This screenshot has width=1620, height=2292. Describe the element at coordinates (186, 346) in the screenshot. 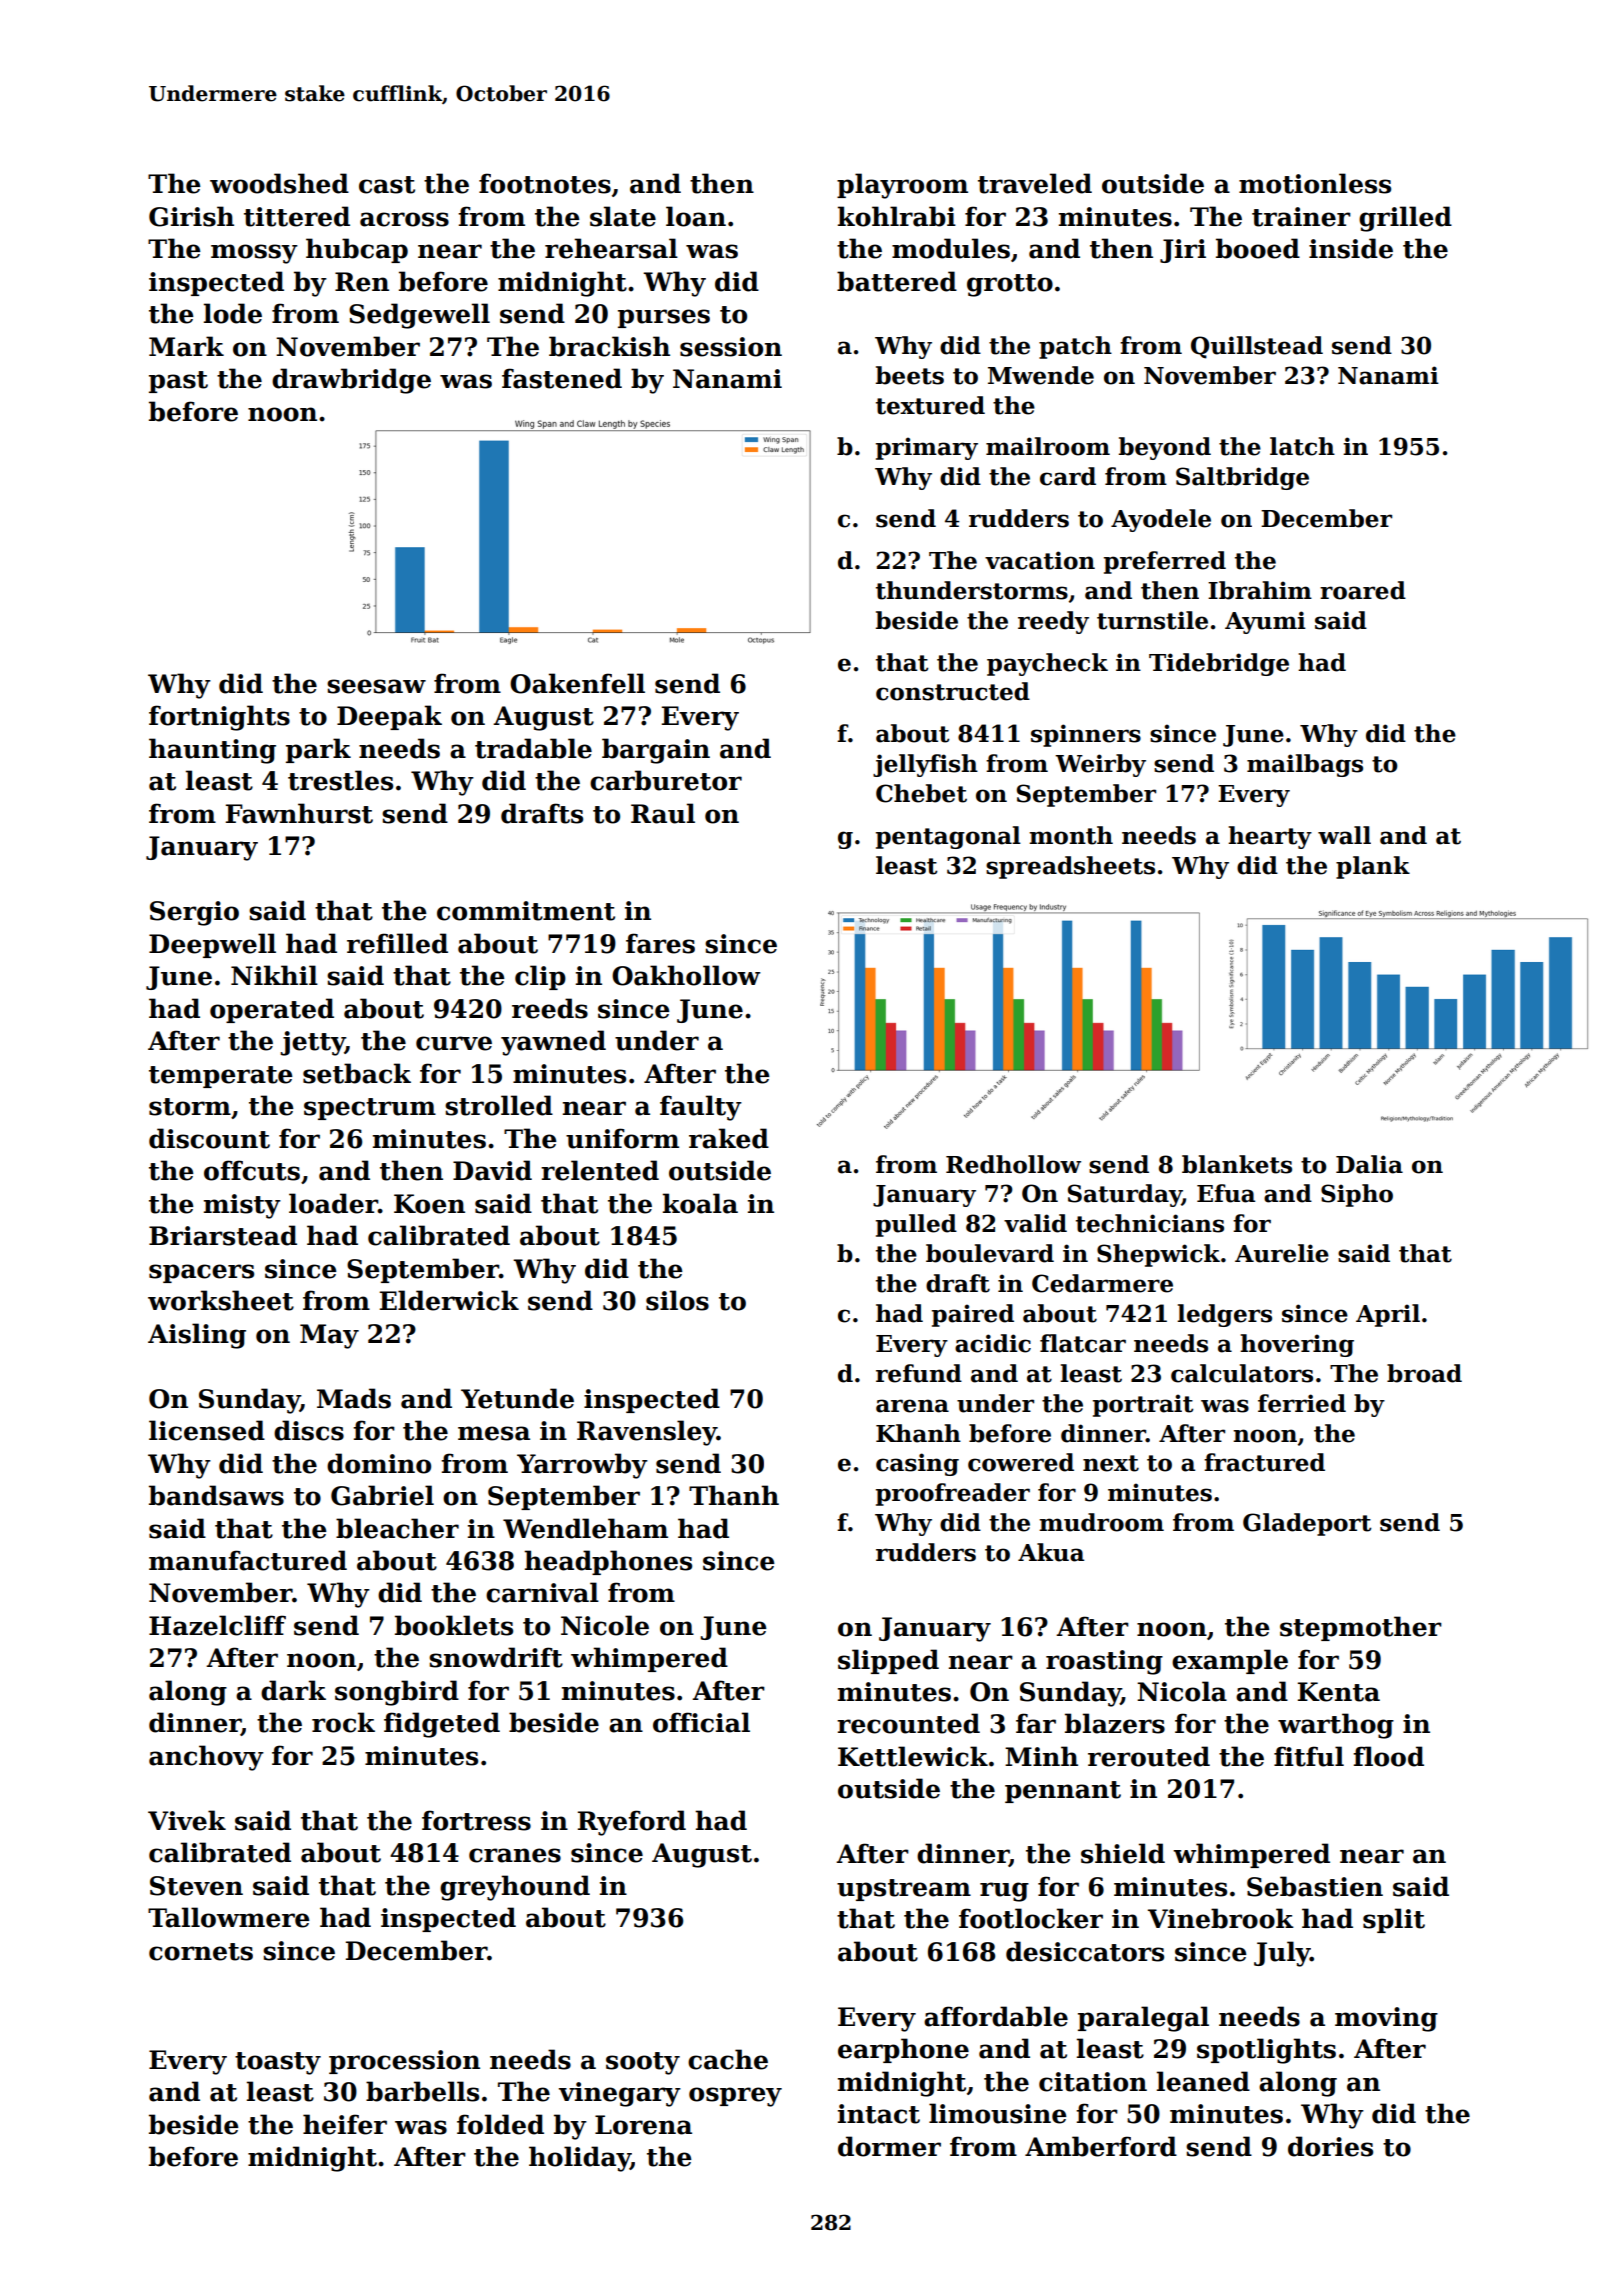

I see `Mark` at that location.
